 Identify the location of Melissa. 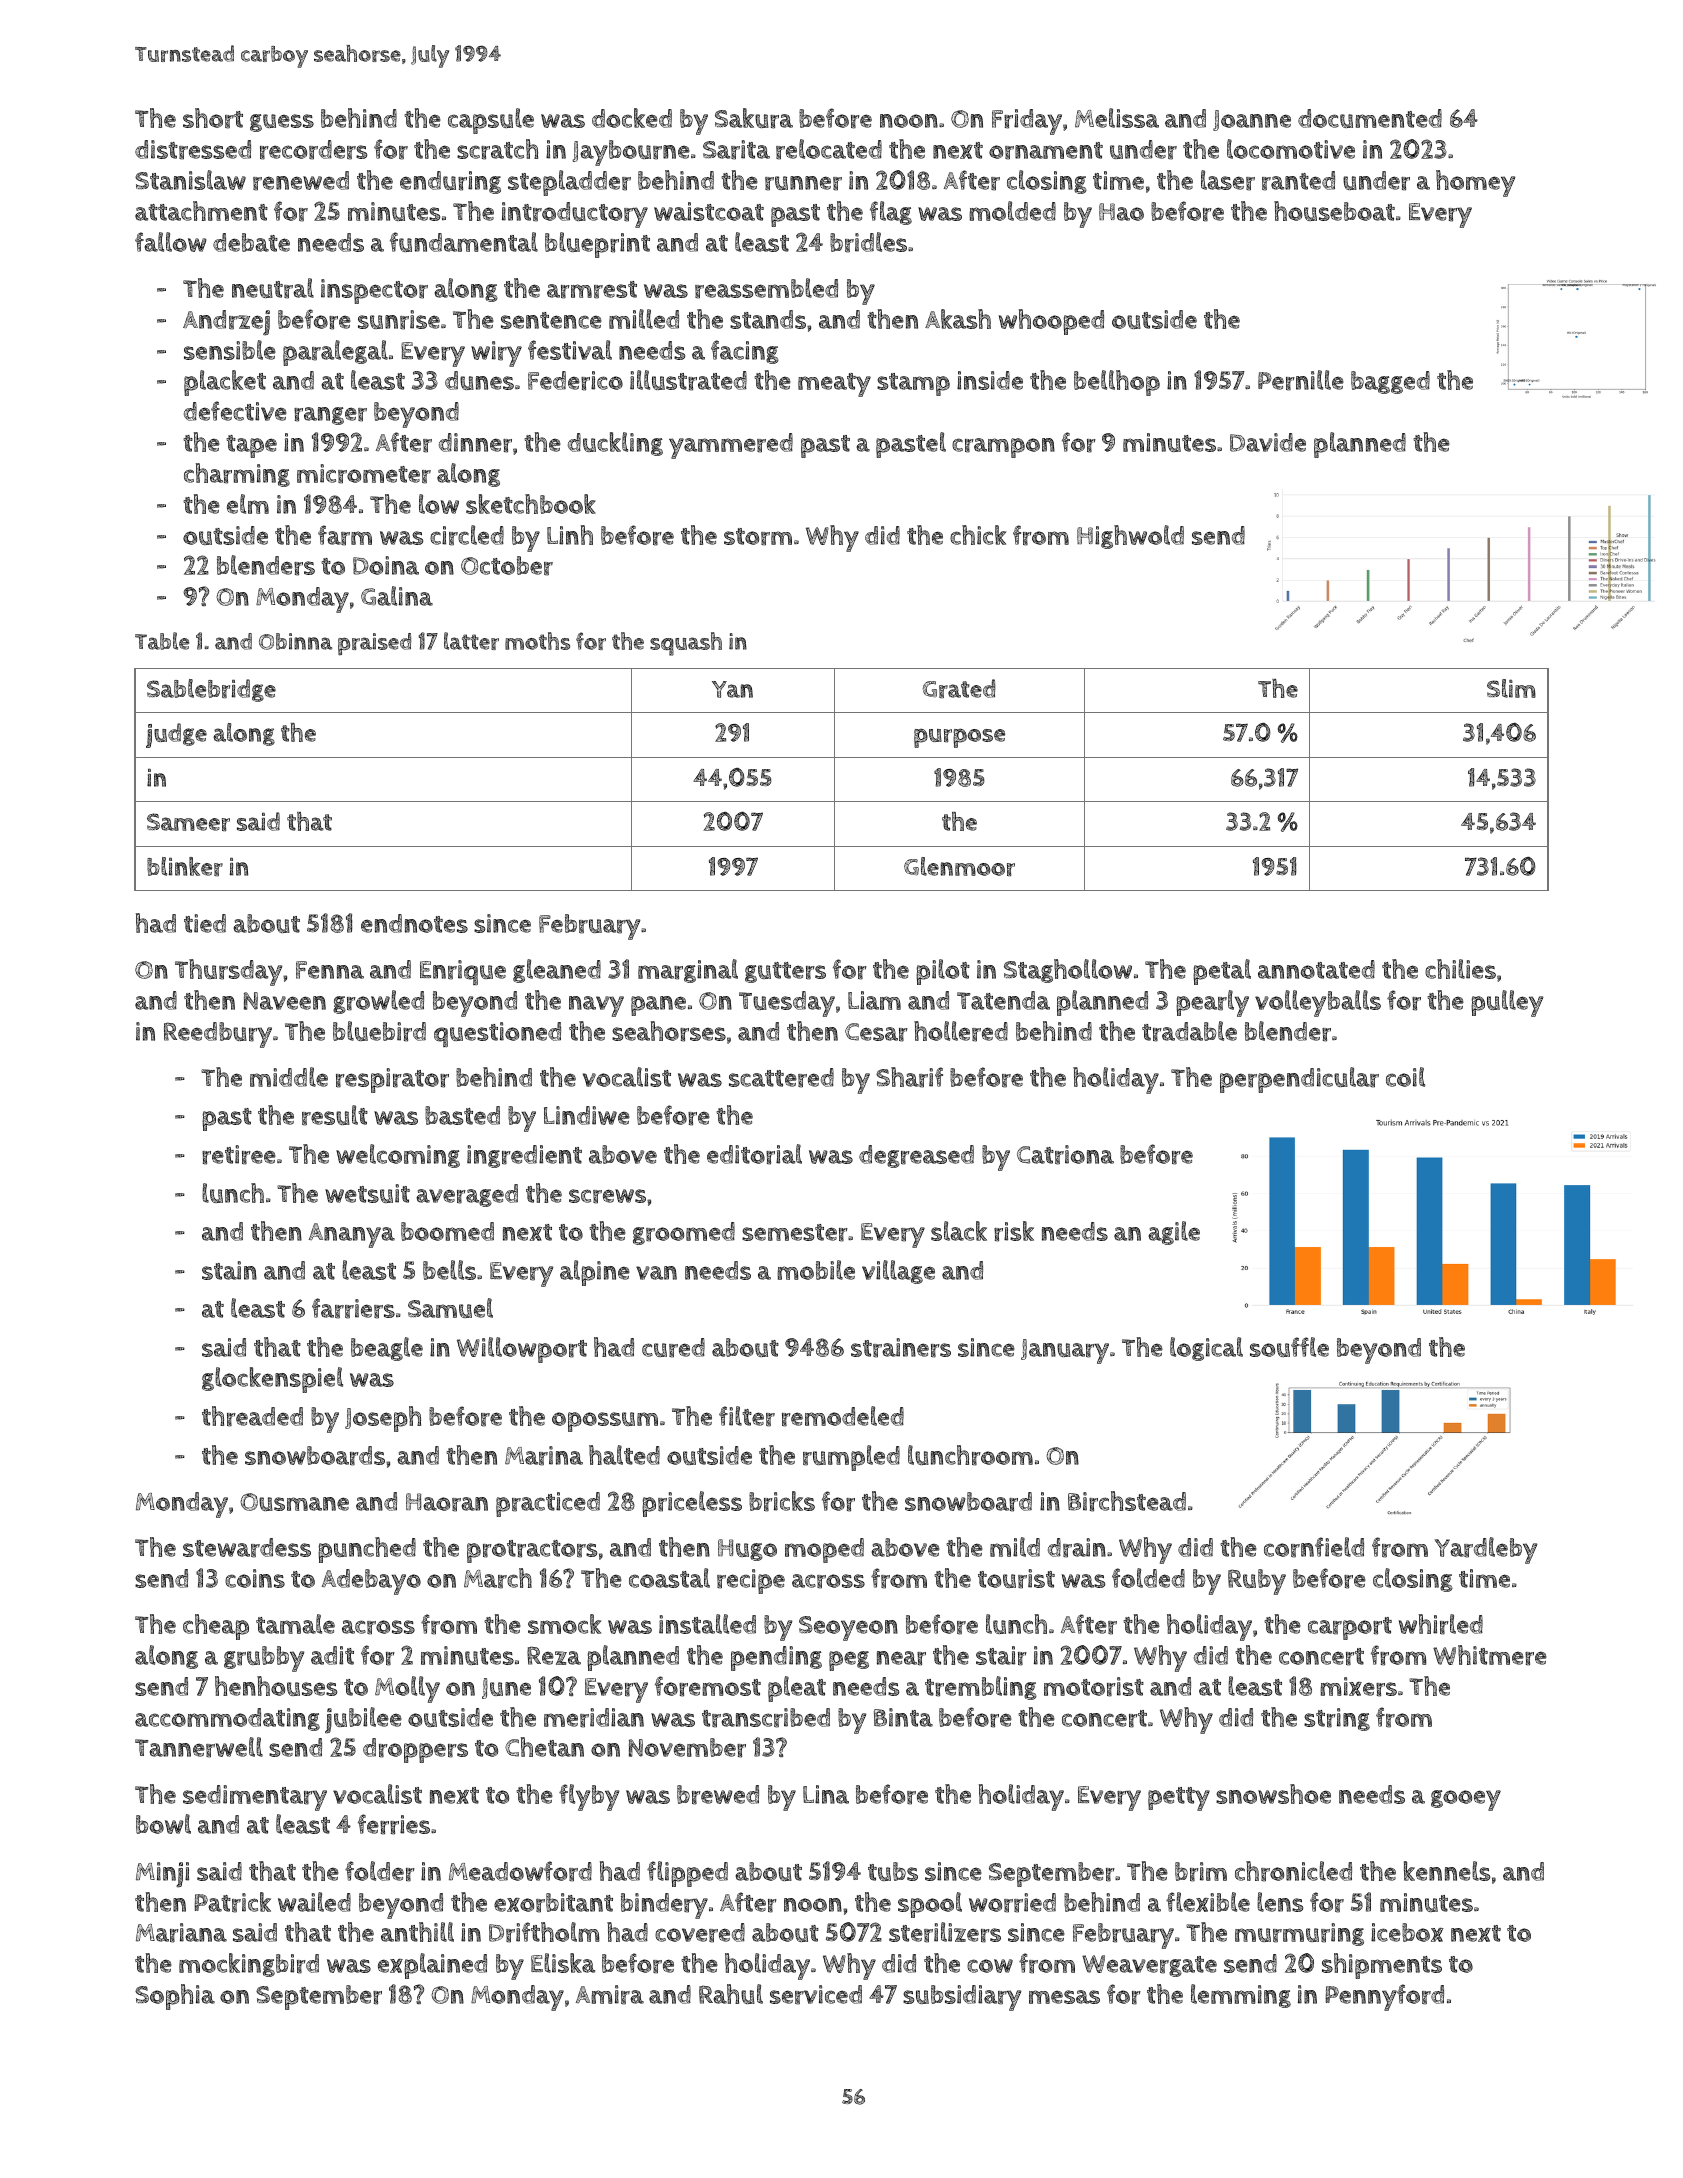
(1117, 118).
